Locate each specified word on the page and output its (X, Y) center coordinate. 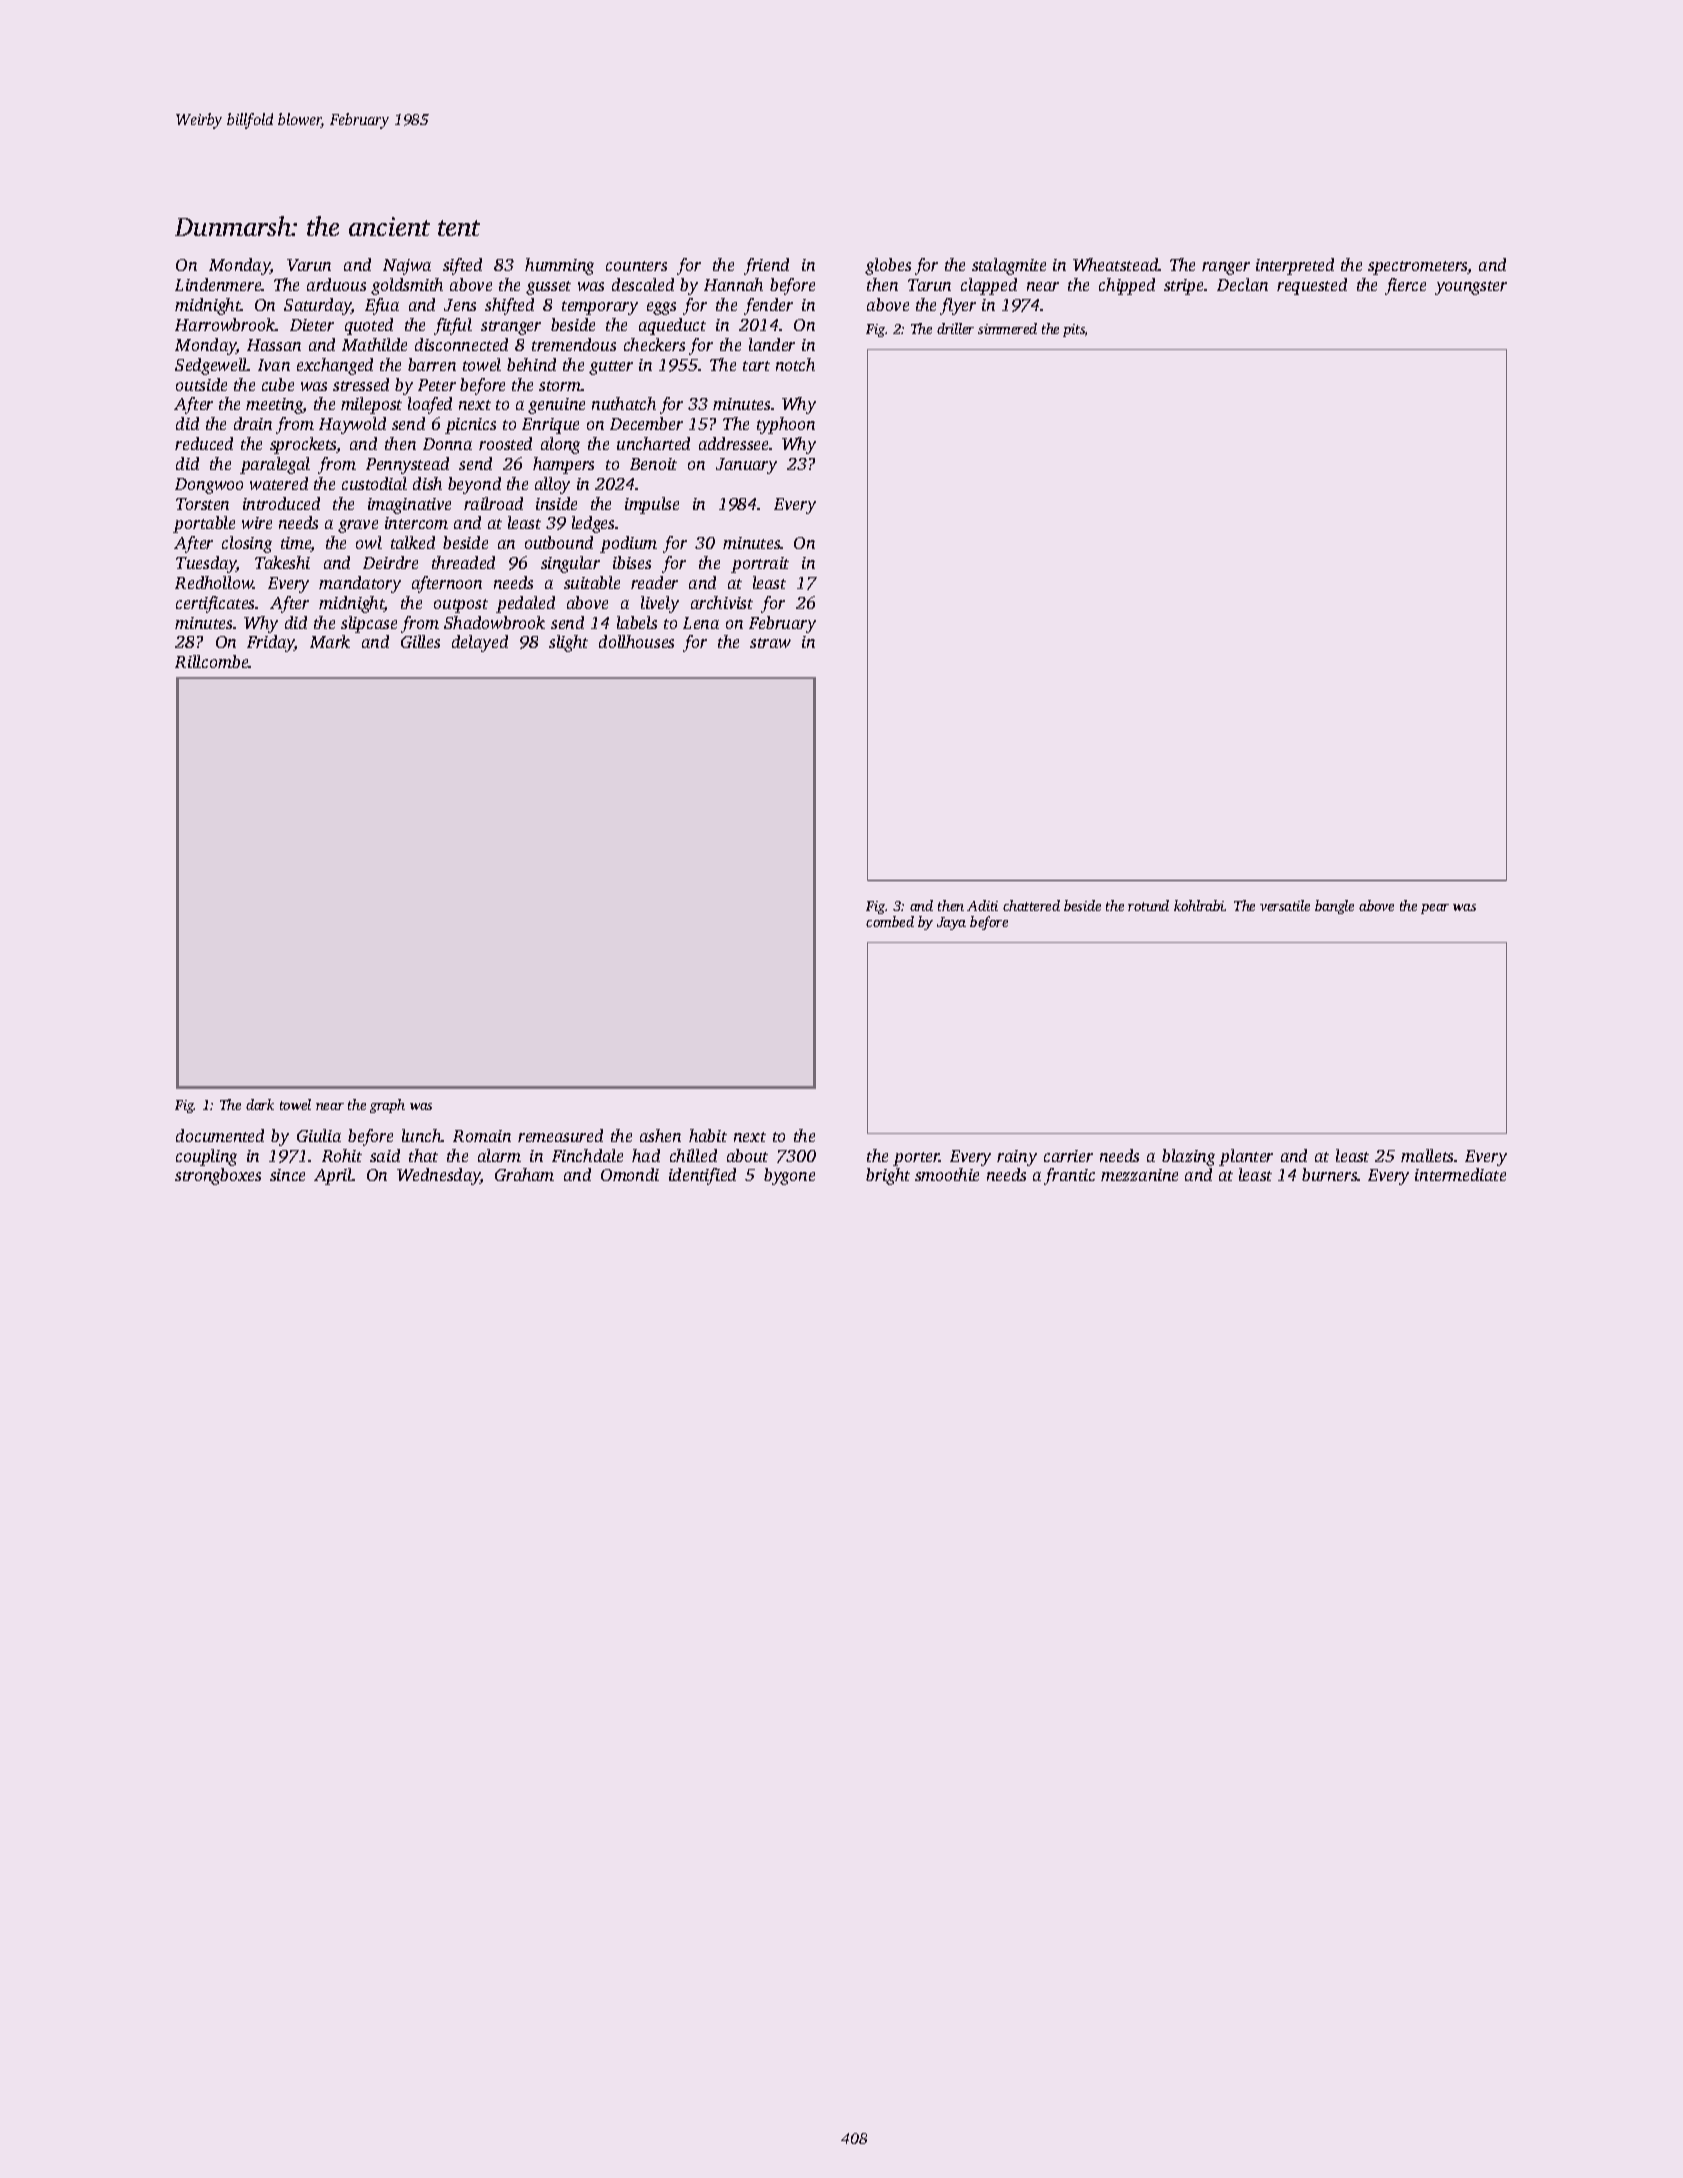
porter (916, 1159)
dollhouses (636, 641)
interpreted (1295, 266)
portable (204, 524)
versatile (1285, 905)
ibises (632, 562)
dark (260, 1104)
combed (890, 921)
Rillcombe (212, 661)
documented (220, 1135)
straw (770, 643)
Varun (309, 265)
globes (888, 266)
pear (1435, 909)
